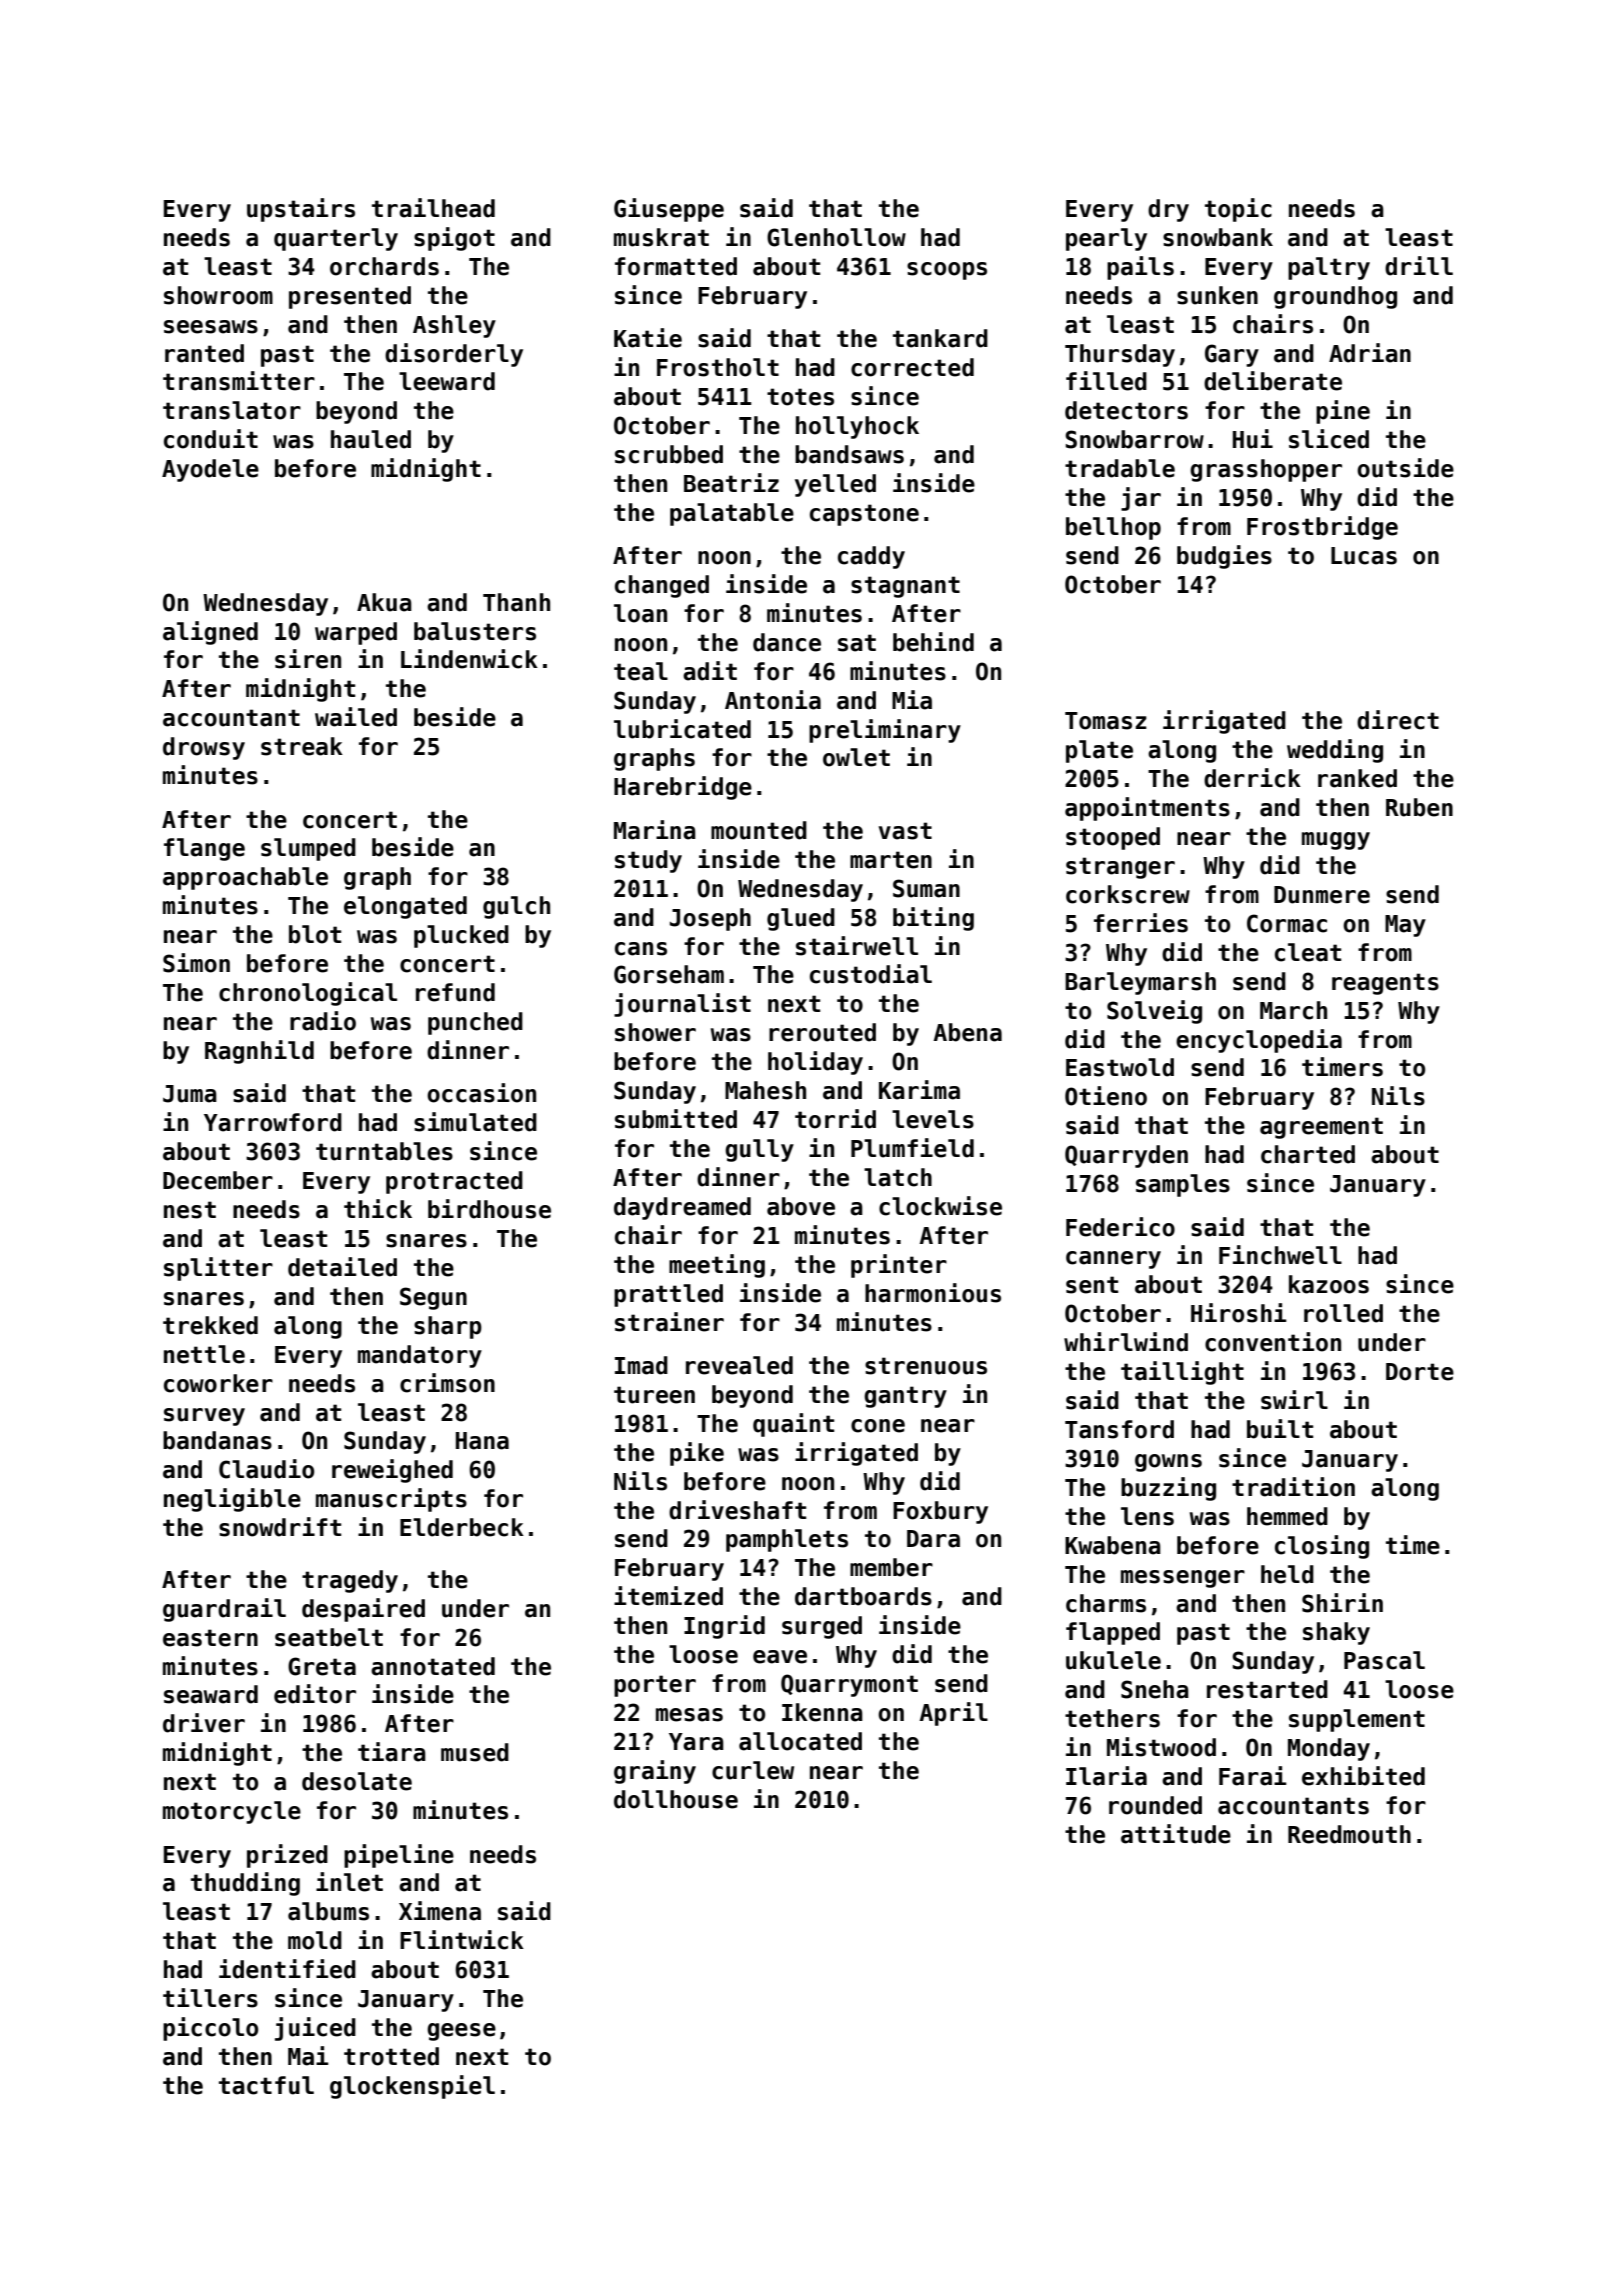 Image resolution: width=1620 pixels, height=2292 pixels. Describe the element at coordinates (308, 659) in the image. I see `siren` at that location.
